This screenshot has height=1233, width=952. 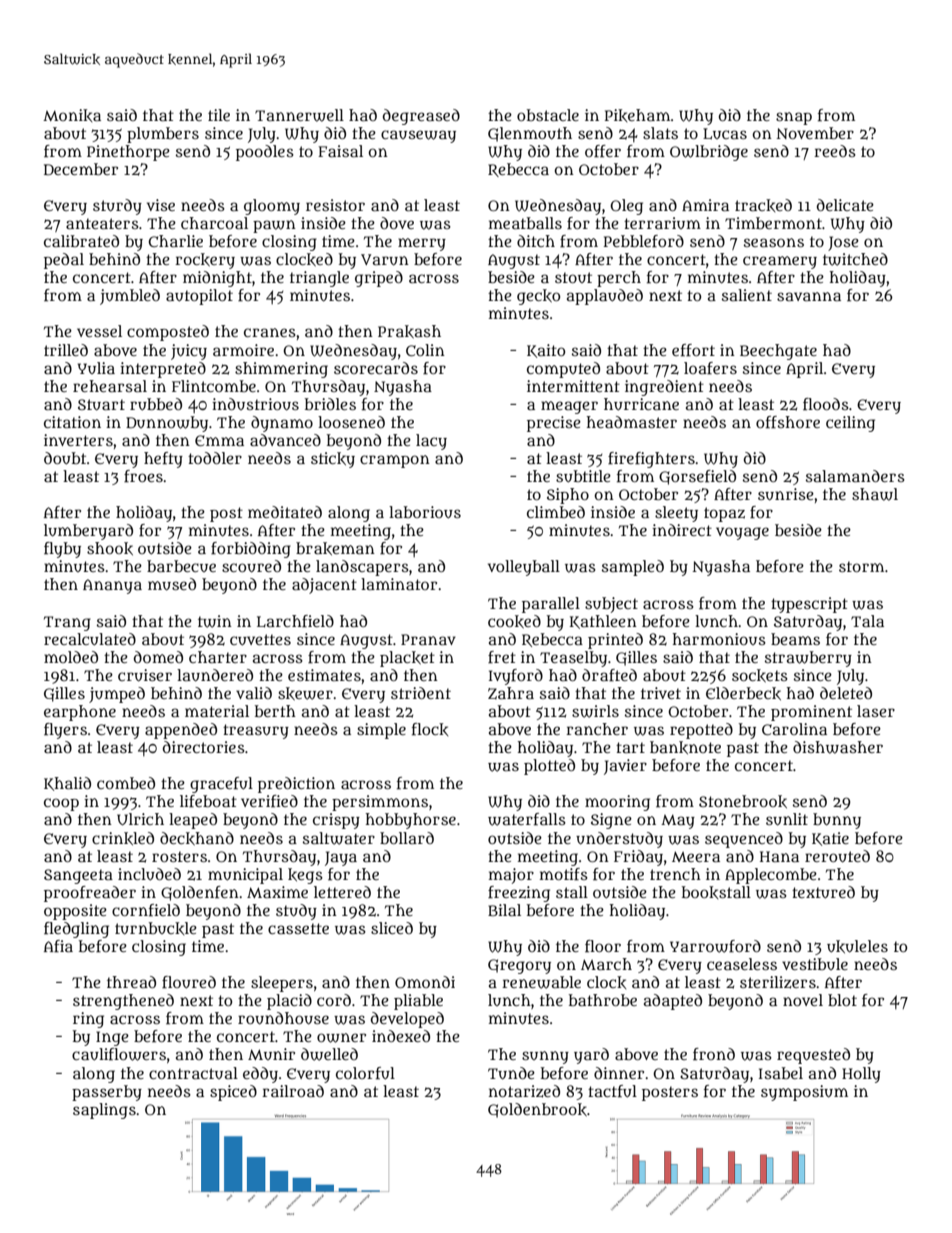 What do you see at coordinates (379, 279) in the screenshot?
I see `griped` at bounding box center [379, 279].
